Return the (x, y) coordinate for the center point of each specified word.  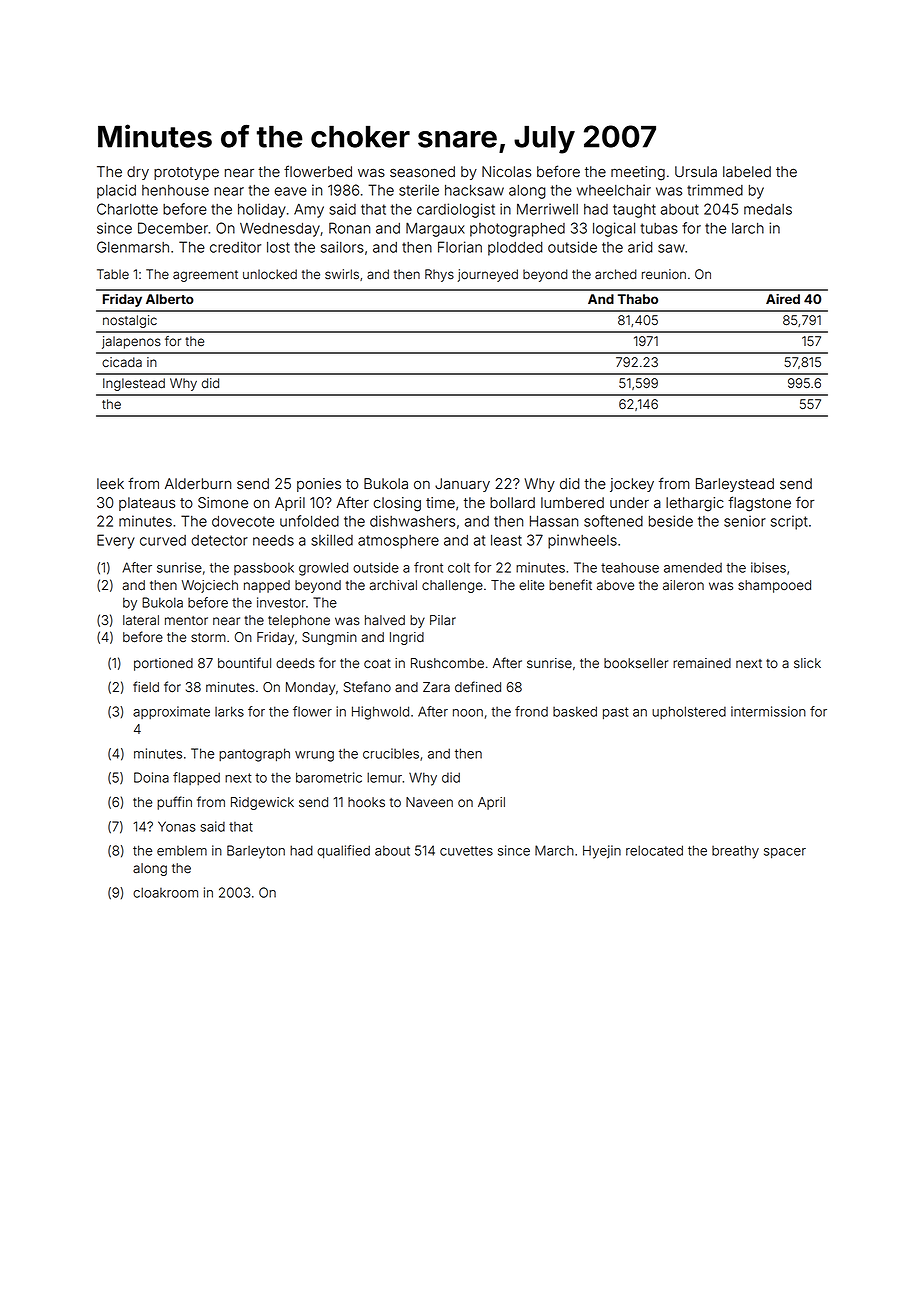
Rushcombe (447, 663)
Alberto (170, 299)
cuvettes (466, 851)
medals (768, 209)
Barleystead (735, 485)
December (173, 228)
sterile (419, 190)
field (146, 686)
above (615, 585)
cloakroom (165, 892)
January (462, 485)
